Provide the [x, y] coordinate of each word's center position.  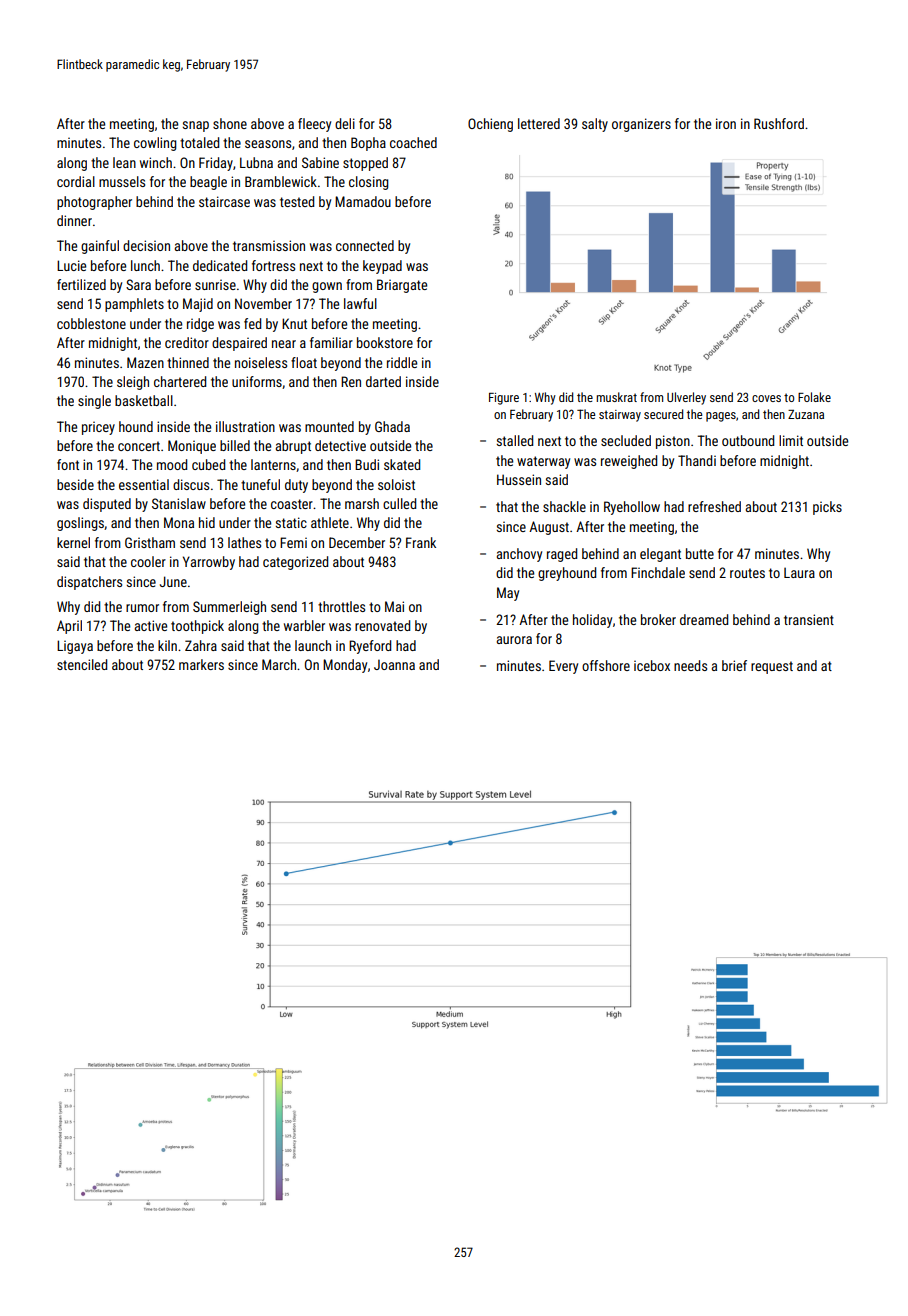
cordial [76, 181]
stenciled [82, 664]
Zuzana [806, 414]
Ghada [392, 426]
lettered [539, 123]
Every [563, 667]
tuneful [260, 484]
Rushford [779, 123]
